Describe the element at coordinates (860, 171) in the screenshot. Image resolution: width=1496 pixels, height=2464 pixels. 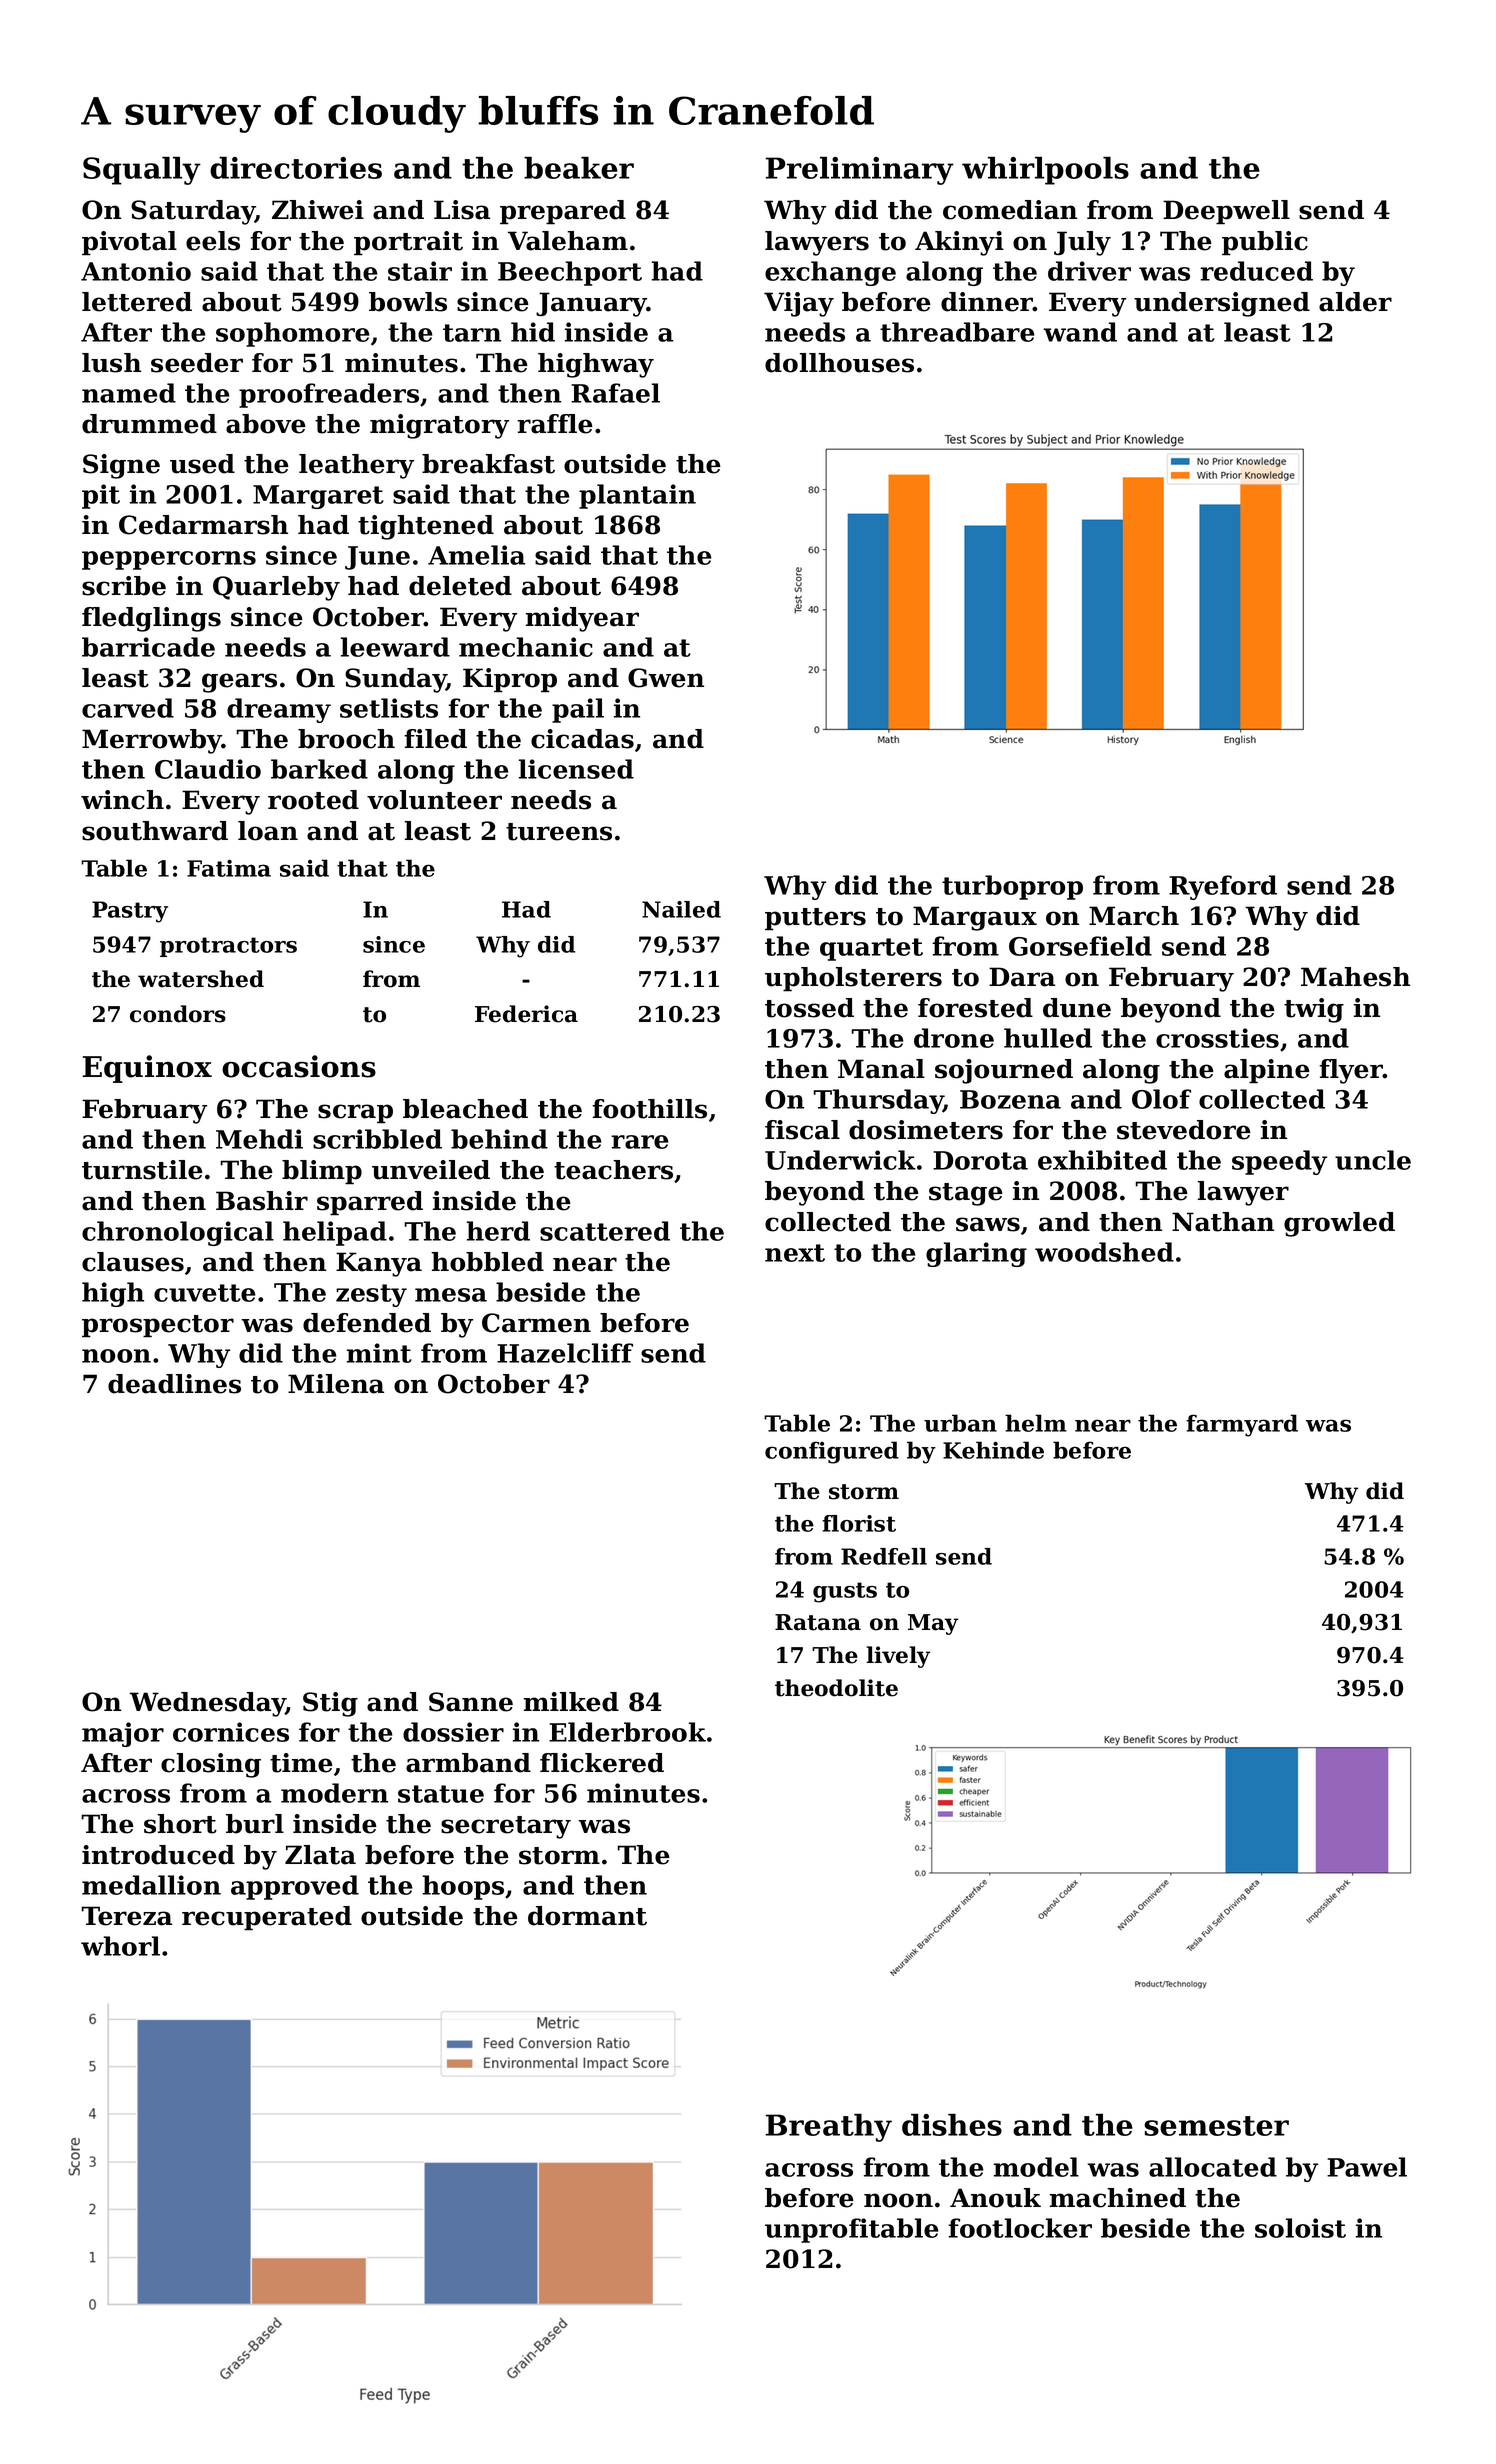
I see `Preliminary` at that location.
